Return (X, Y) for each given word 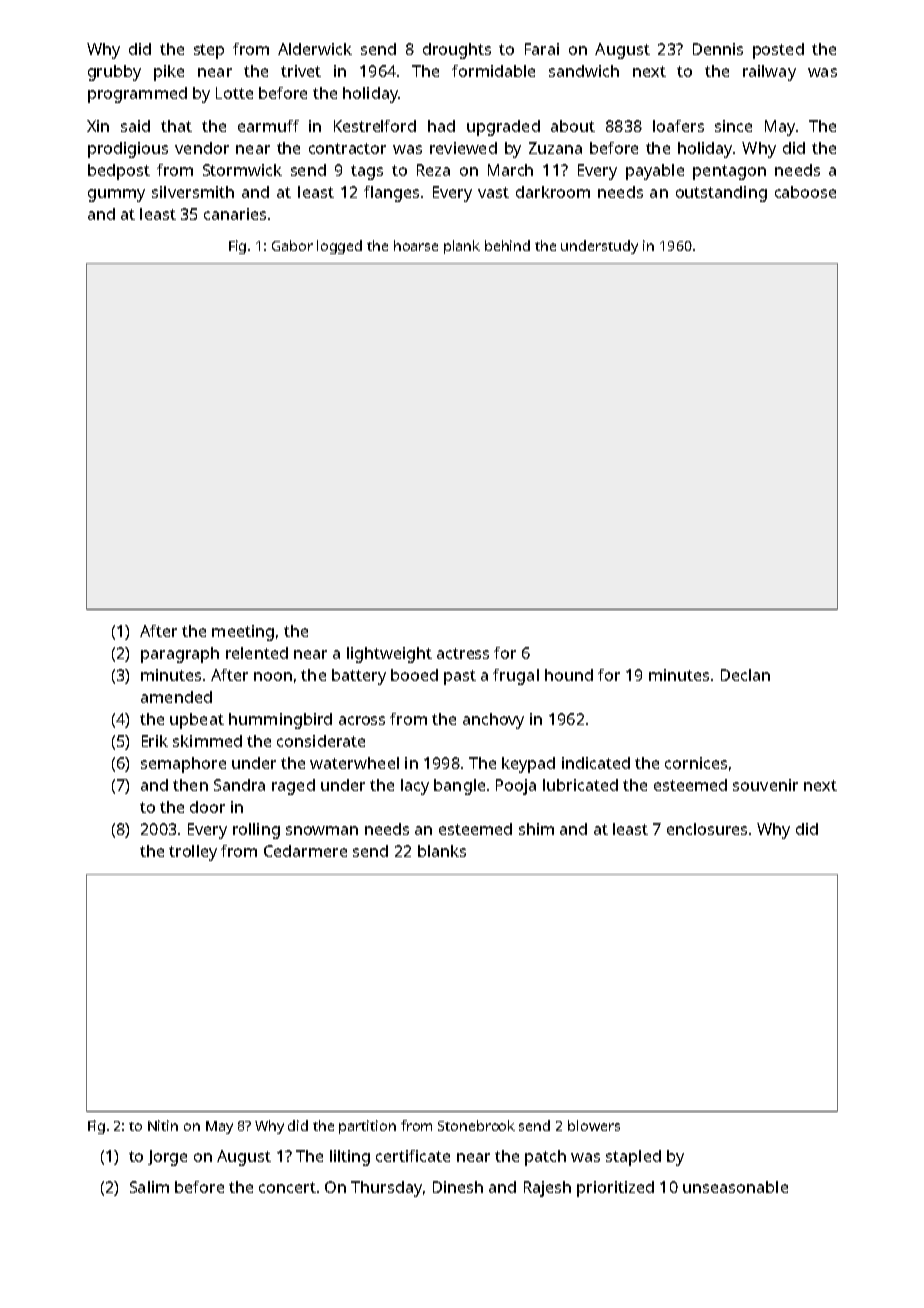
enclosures (707, 829)
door (207, 807)
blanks (442, 851)
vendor (202, 148)
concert (287, 1187)
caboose (805, 192)
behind (507, 245)
